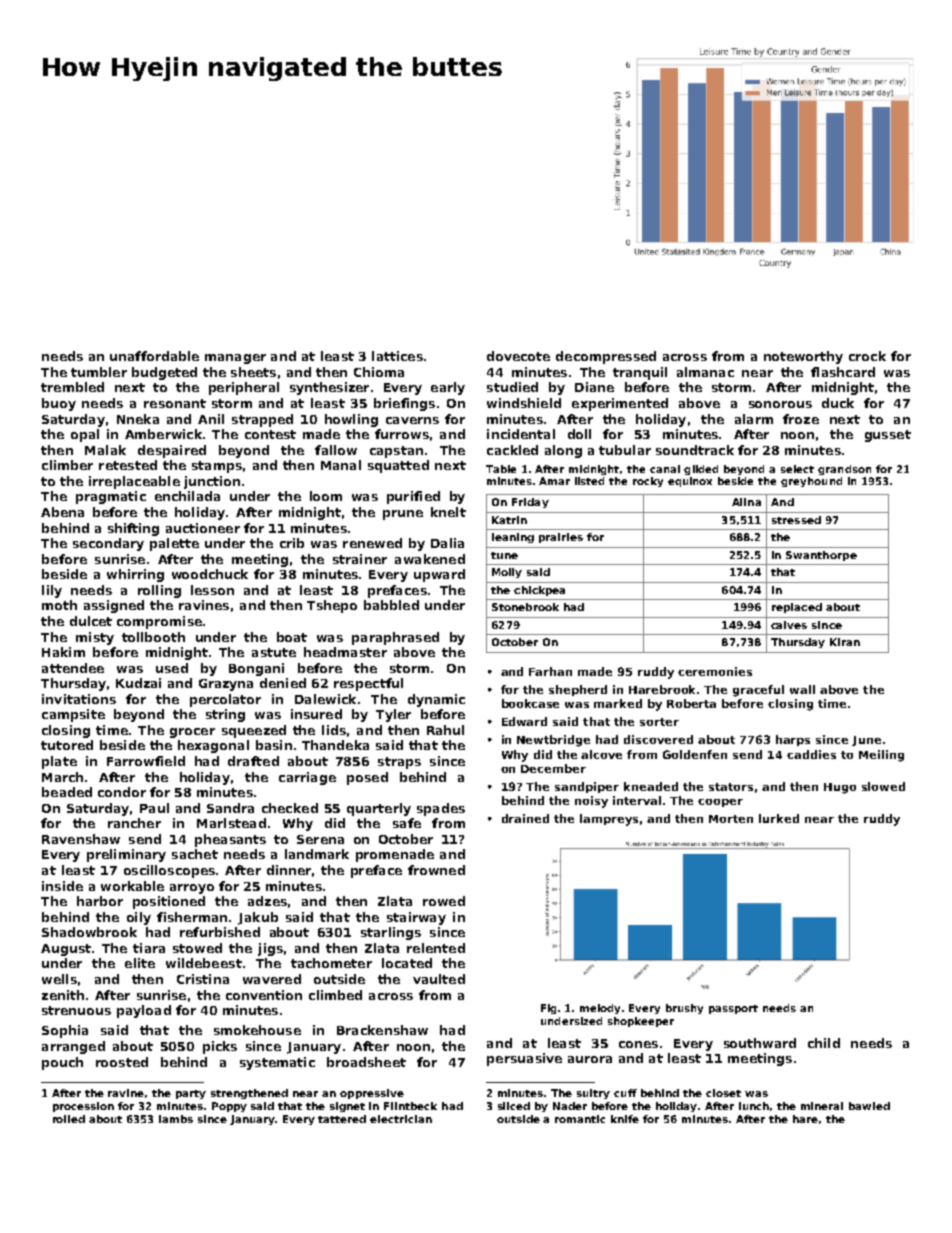 Image resolution: width=952 pixels, height=1233 pixels. What do you see at coordinates (154, 356) in the screenshot?
I see `unaffordable` at bounding box center [154, 356].
